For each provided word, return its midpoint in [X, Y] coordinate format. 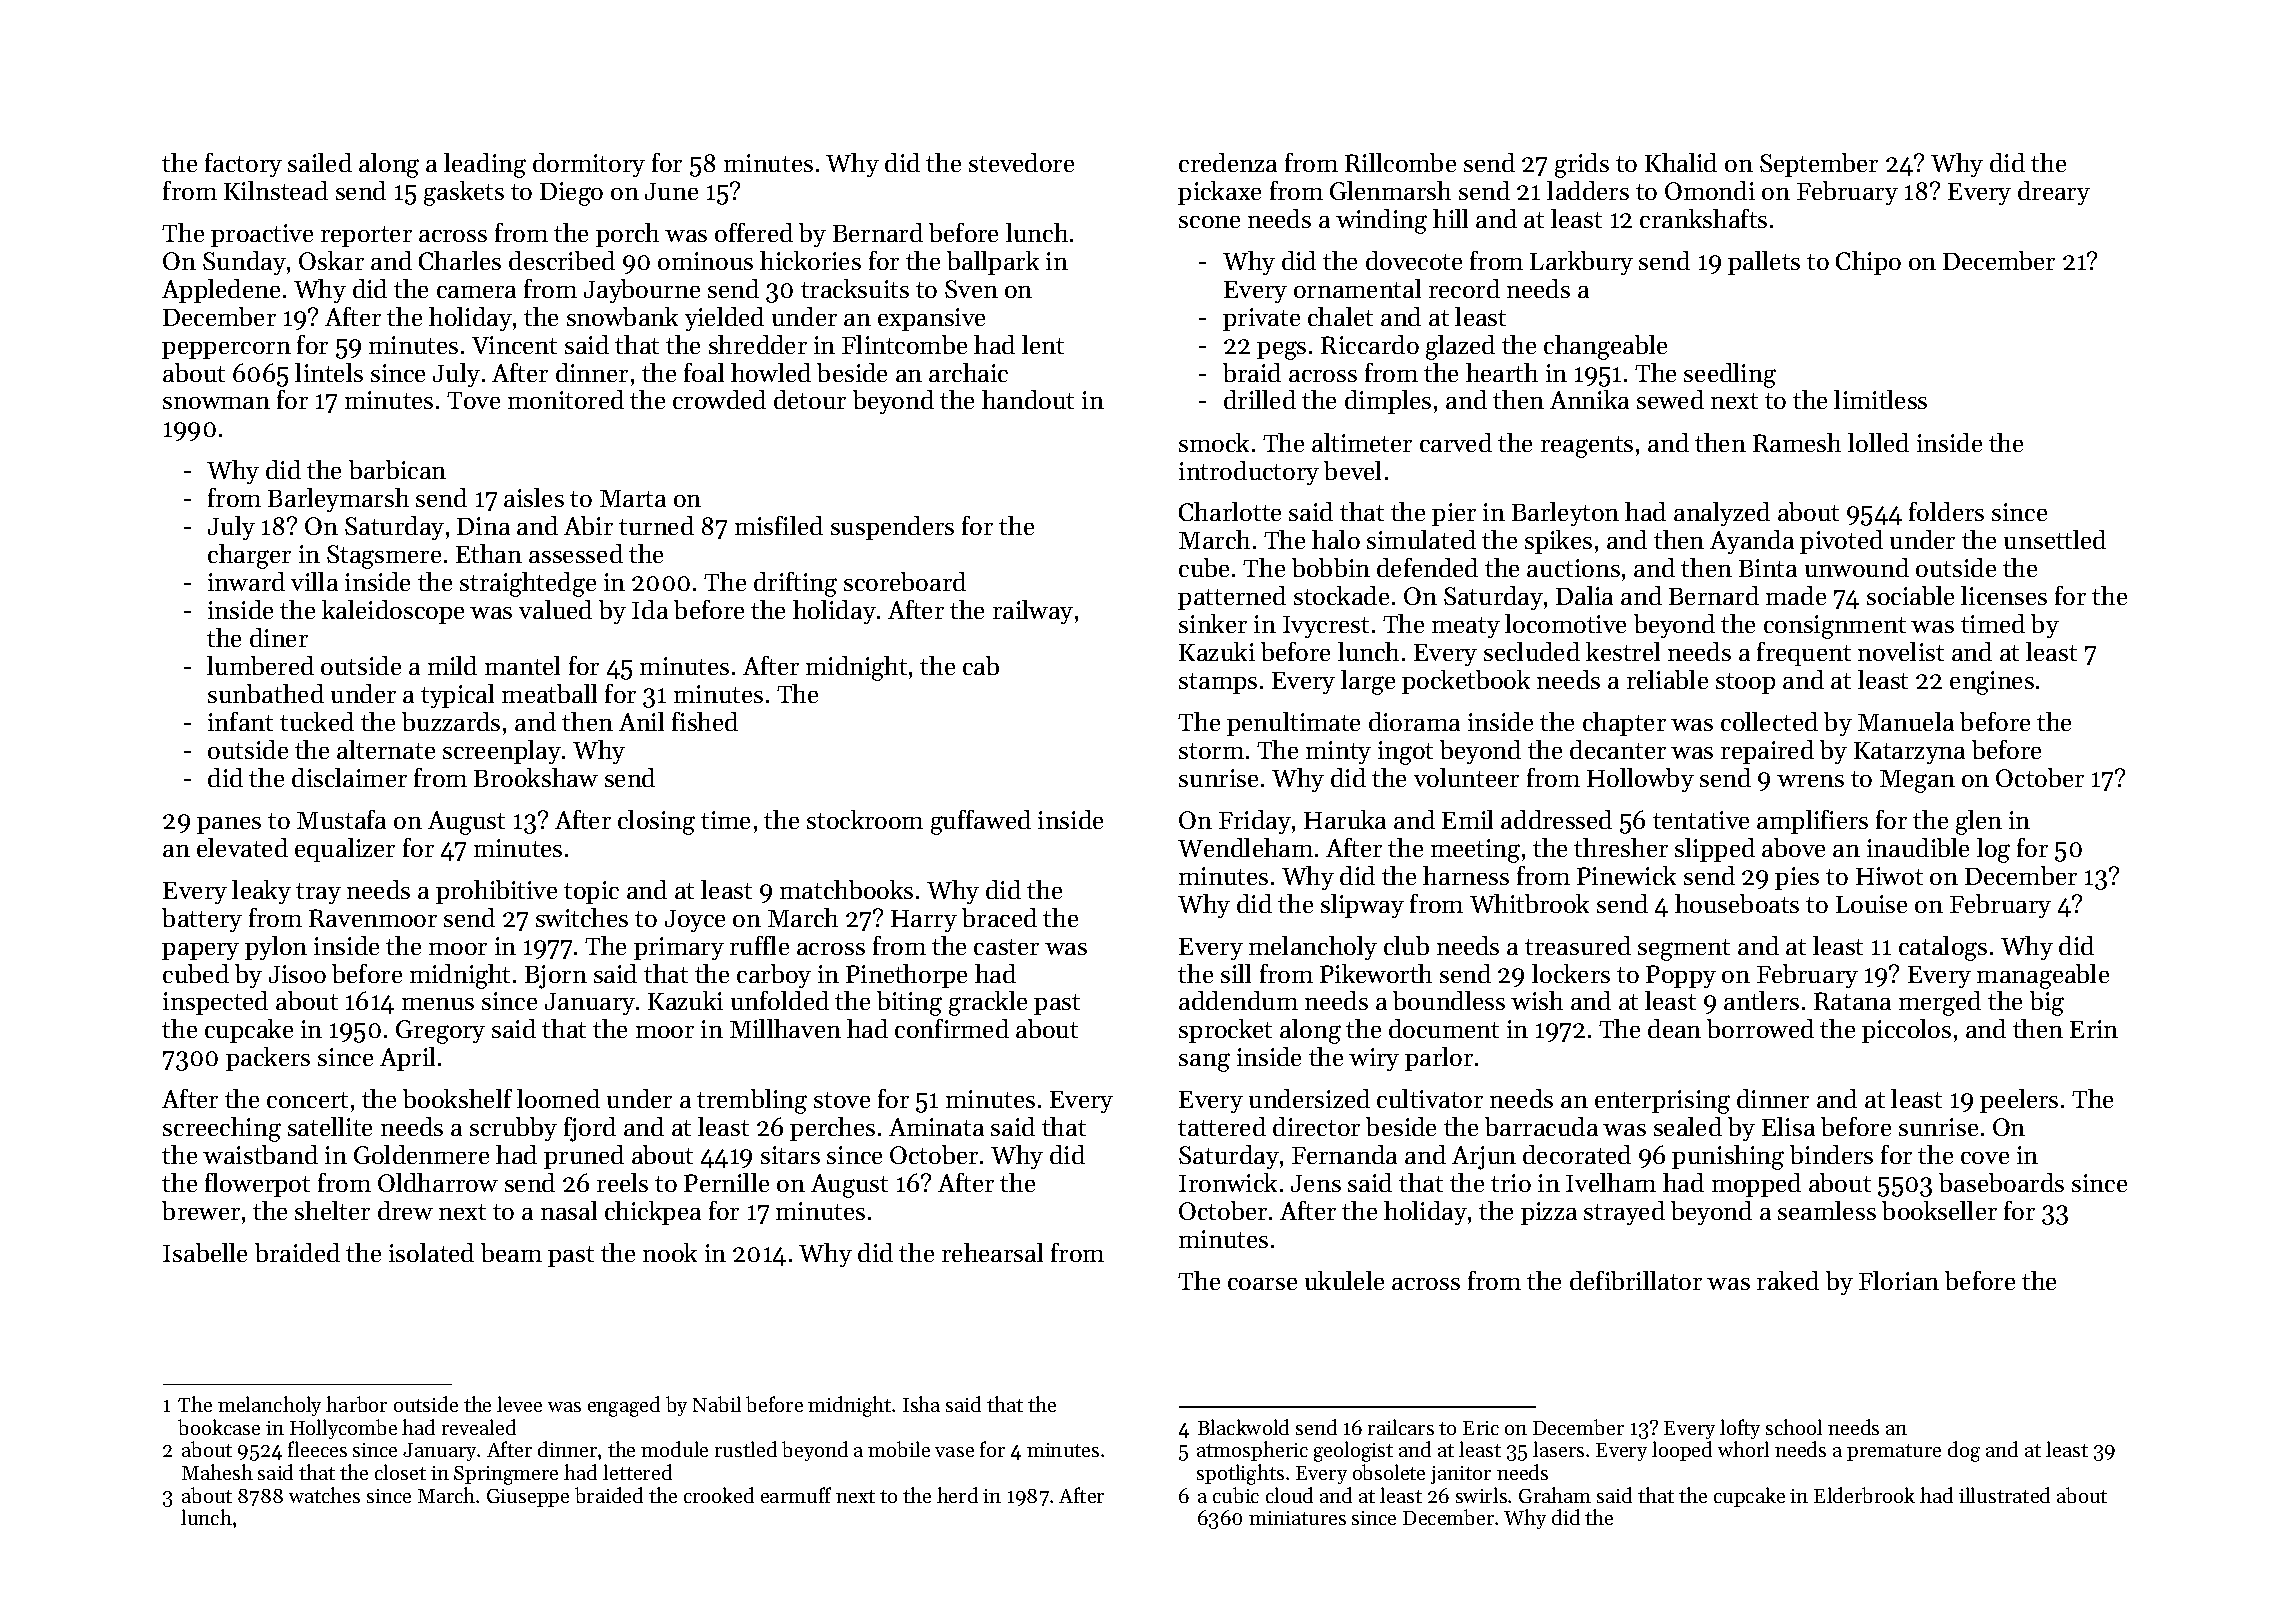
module [674, 1449]
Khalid [1681, 162]
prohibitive [496, 892]
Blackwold [1243, 1427]
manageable [2043, 976]
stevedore [1021, 162]
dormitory [589, 165]
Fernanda [1344, 1154]
